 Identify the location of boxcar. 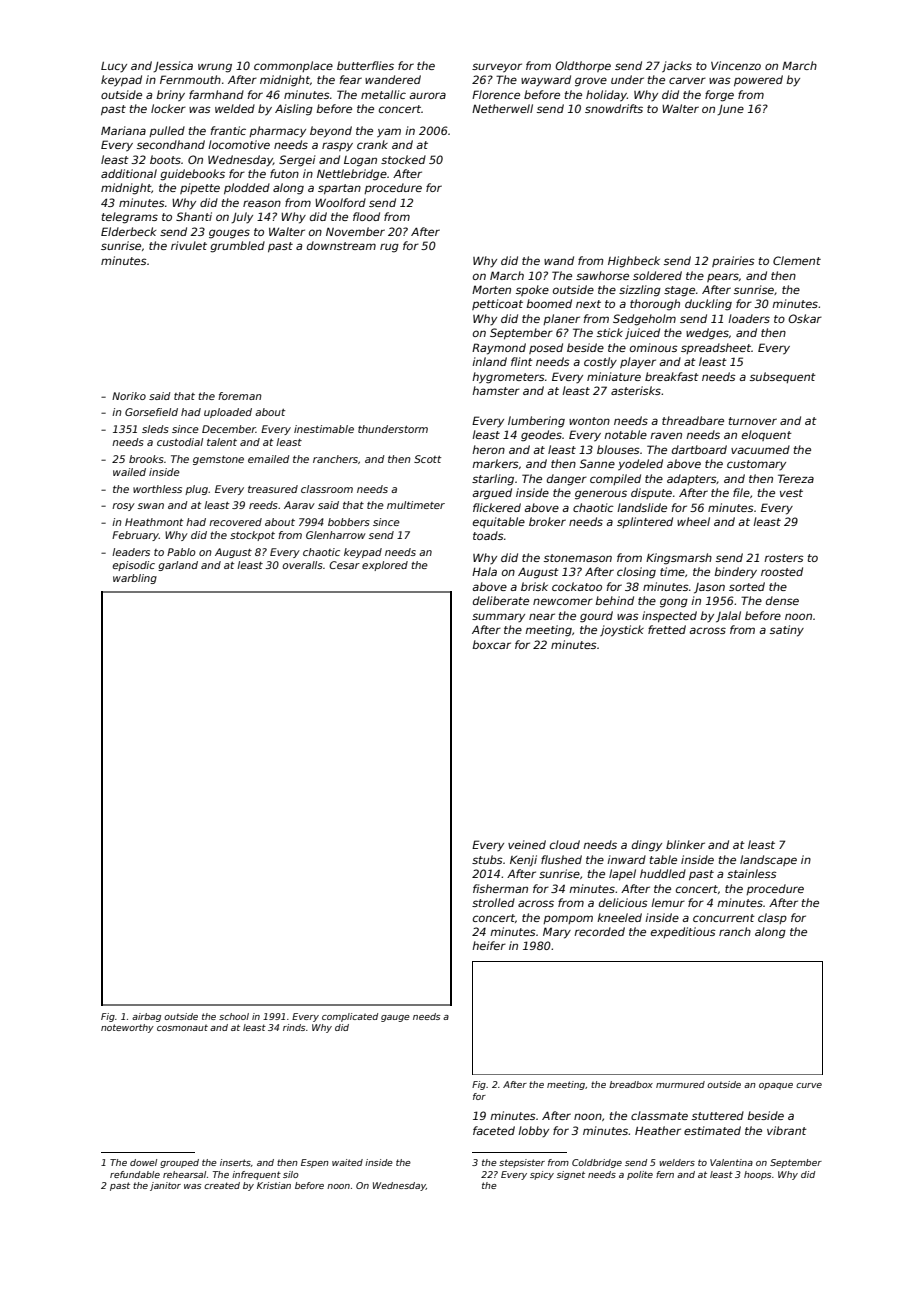
(491, 644).
